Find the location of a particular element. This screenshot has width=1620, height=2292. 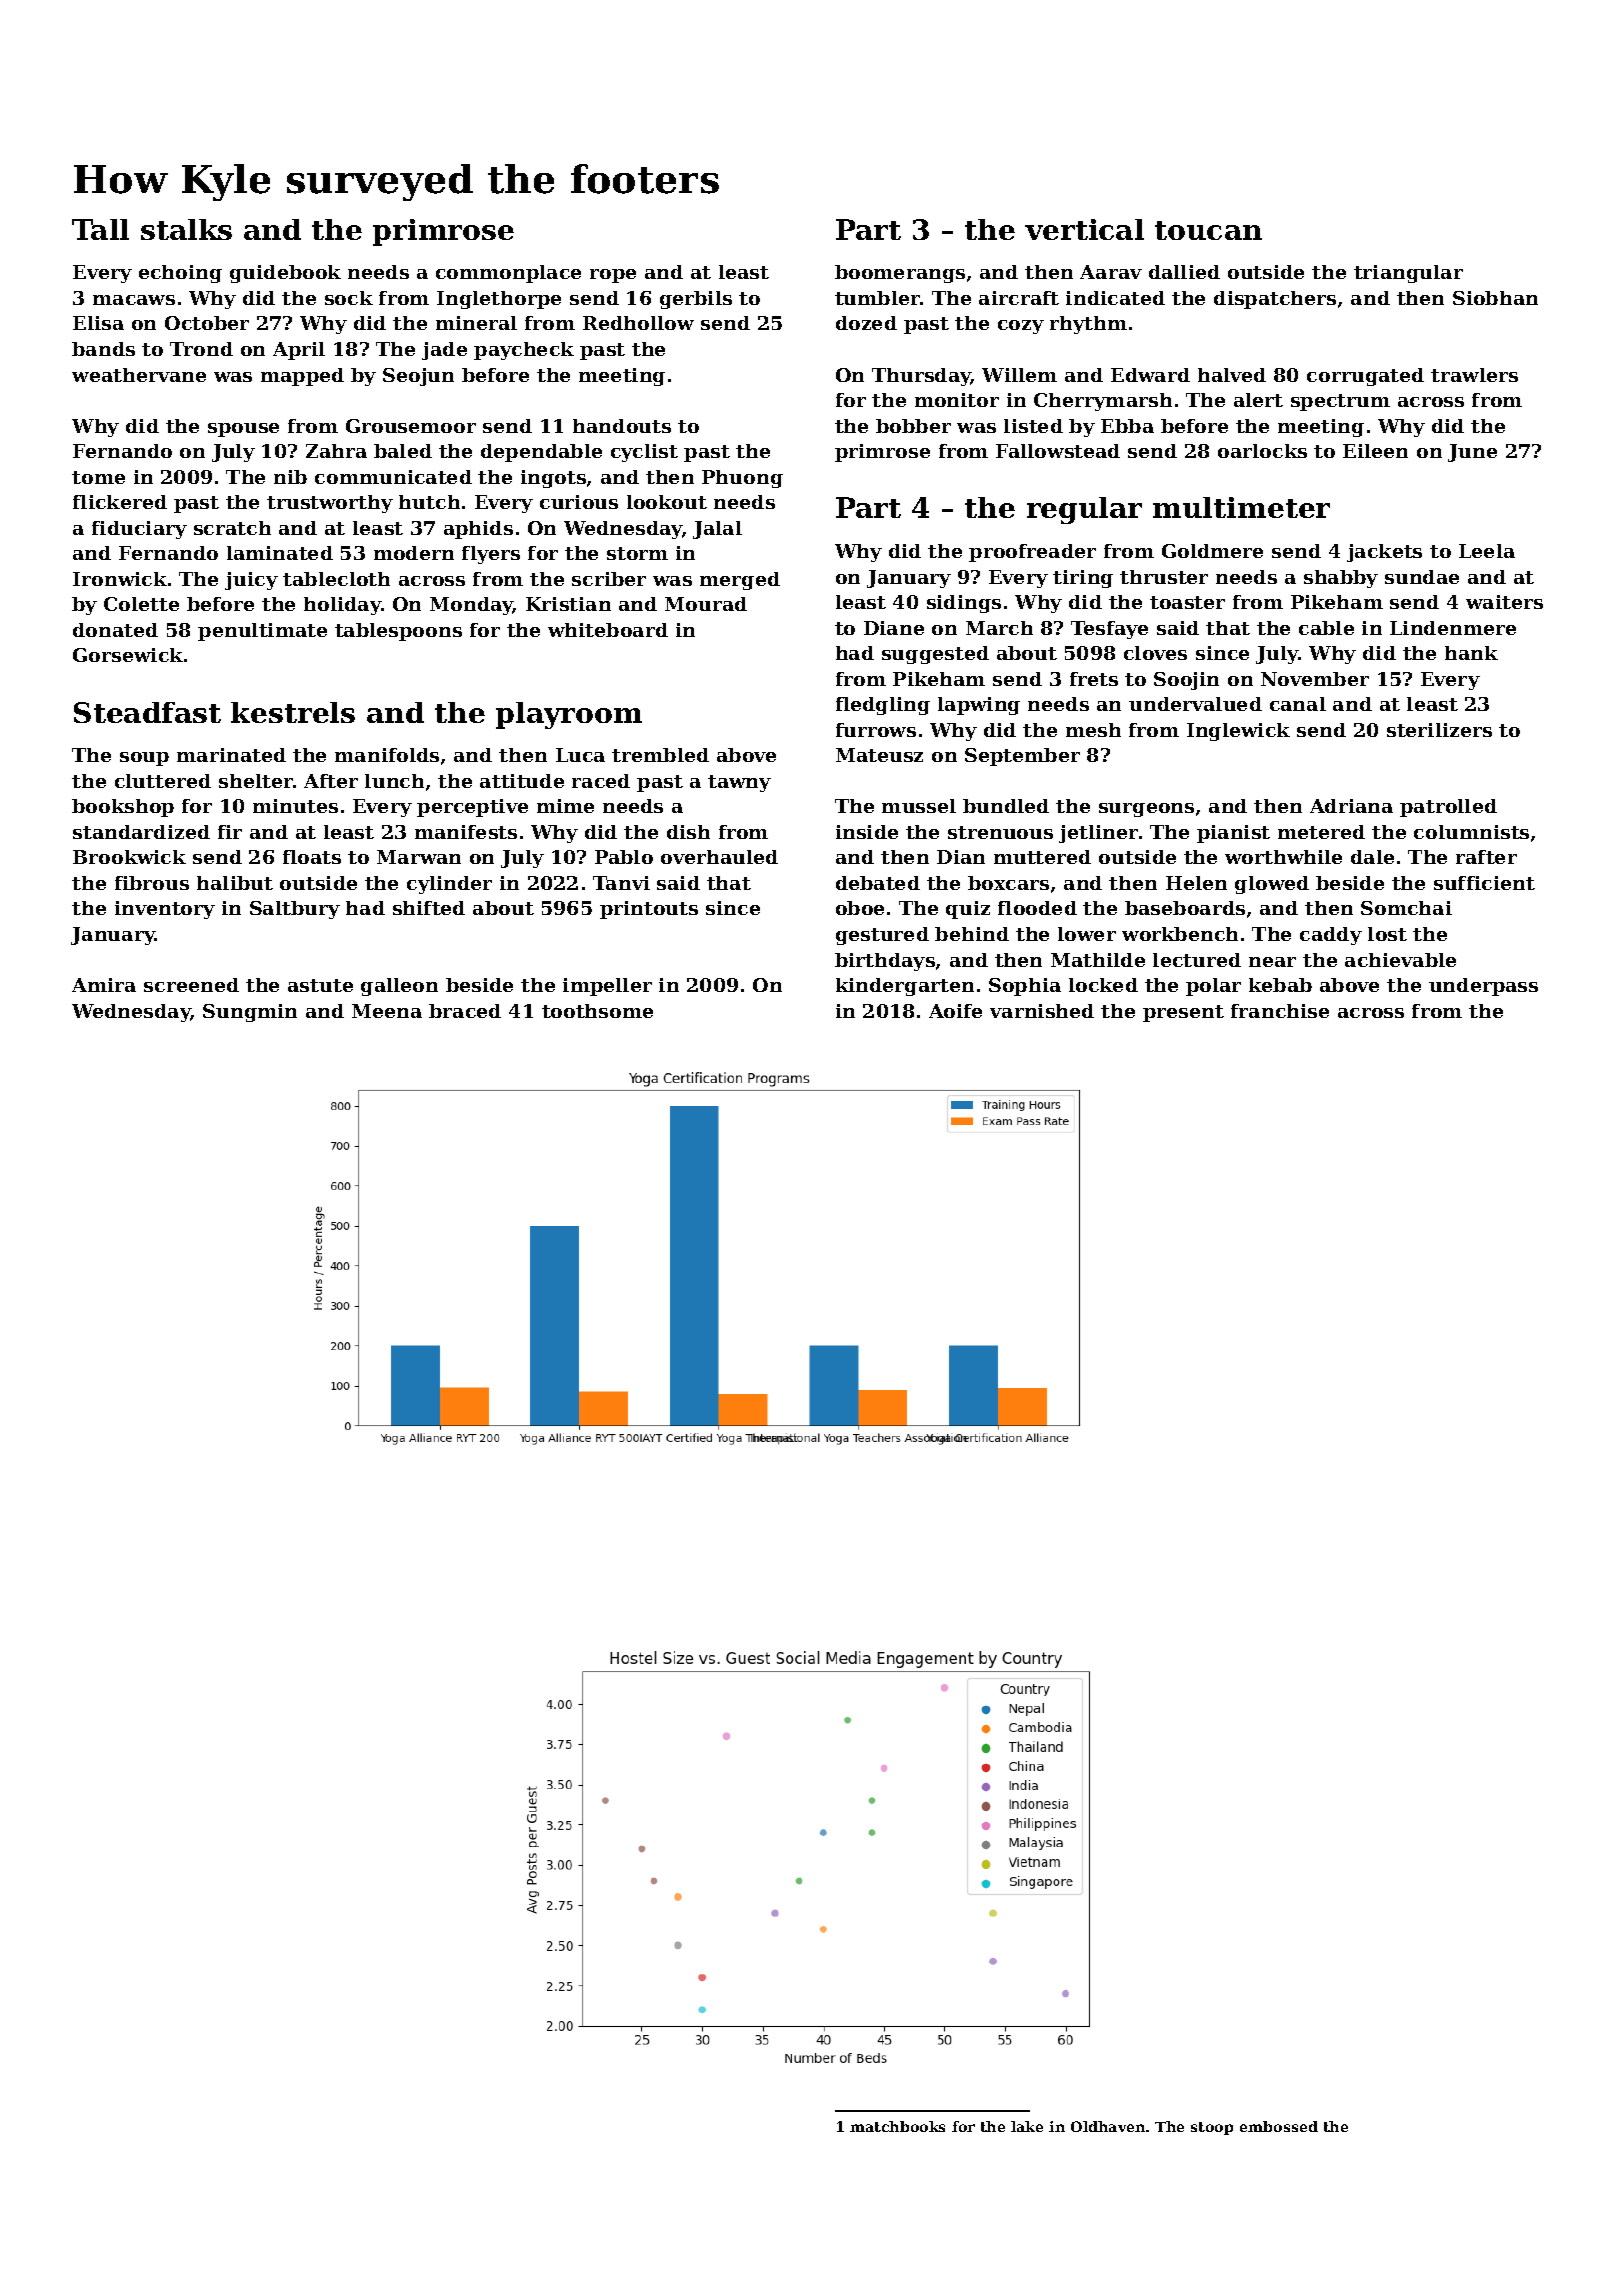

toucan is located at coordinates (1208, 230).
